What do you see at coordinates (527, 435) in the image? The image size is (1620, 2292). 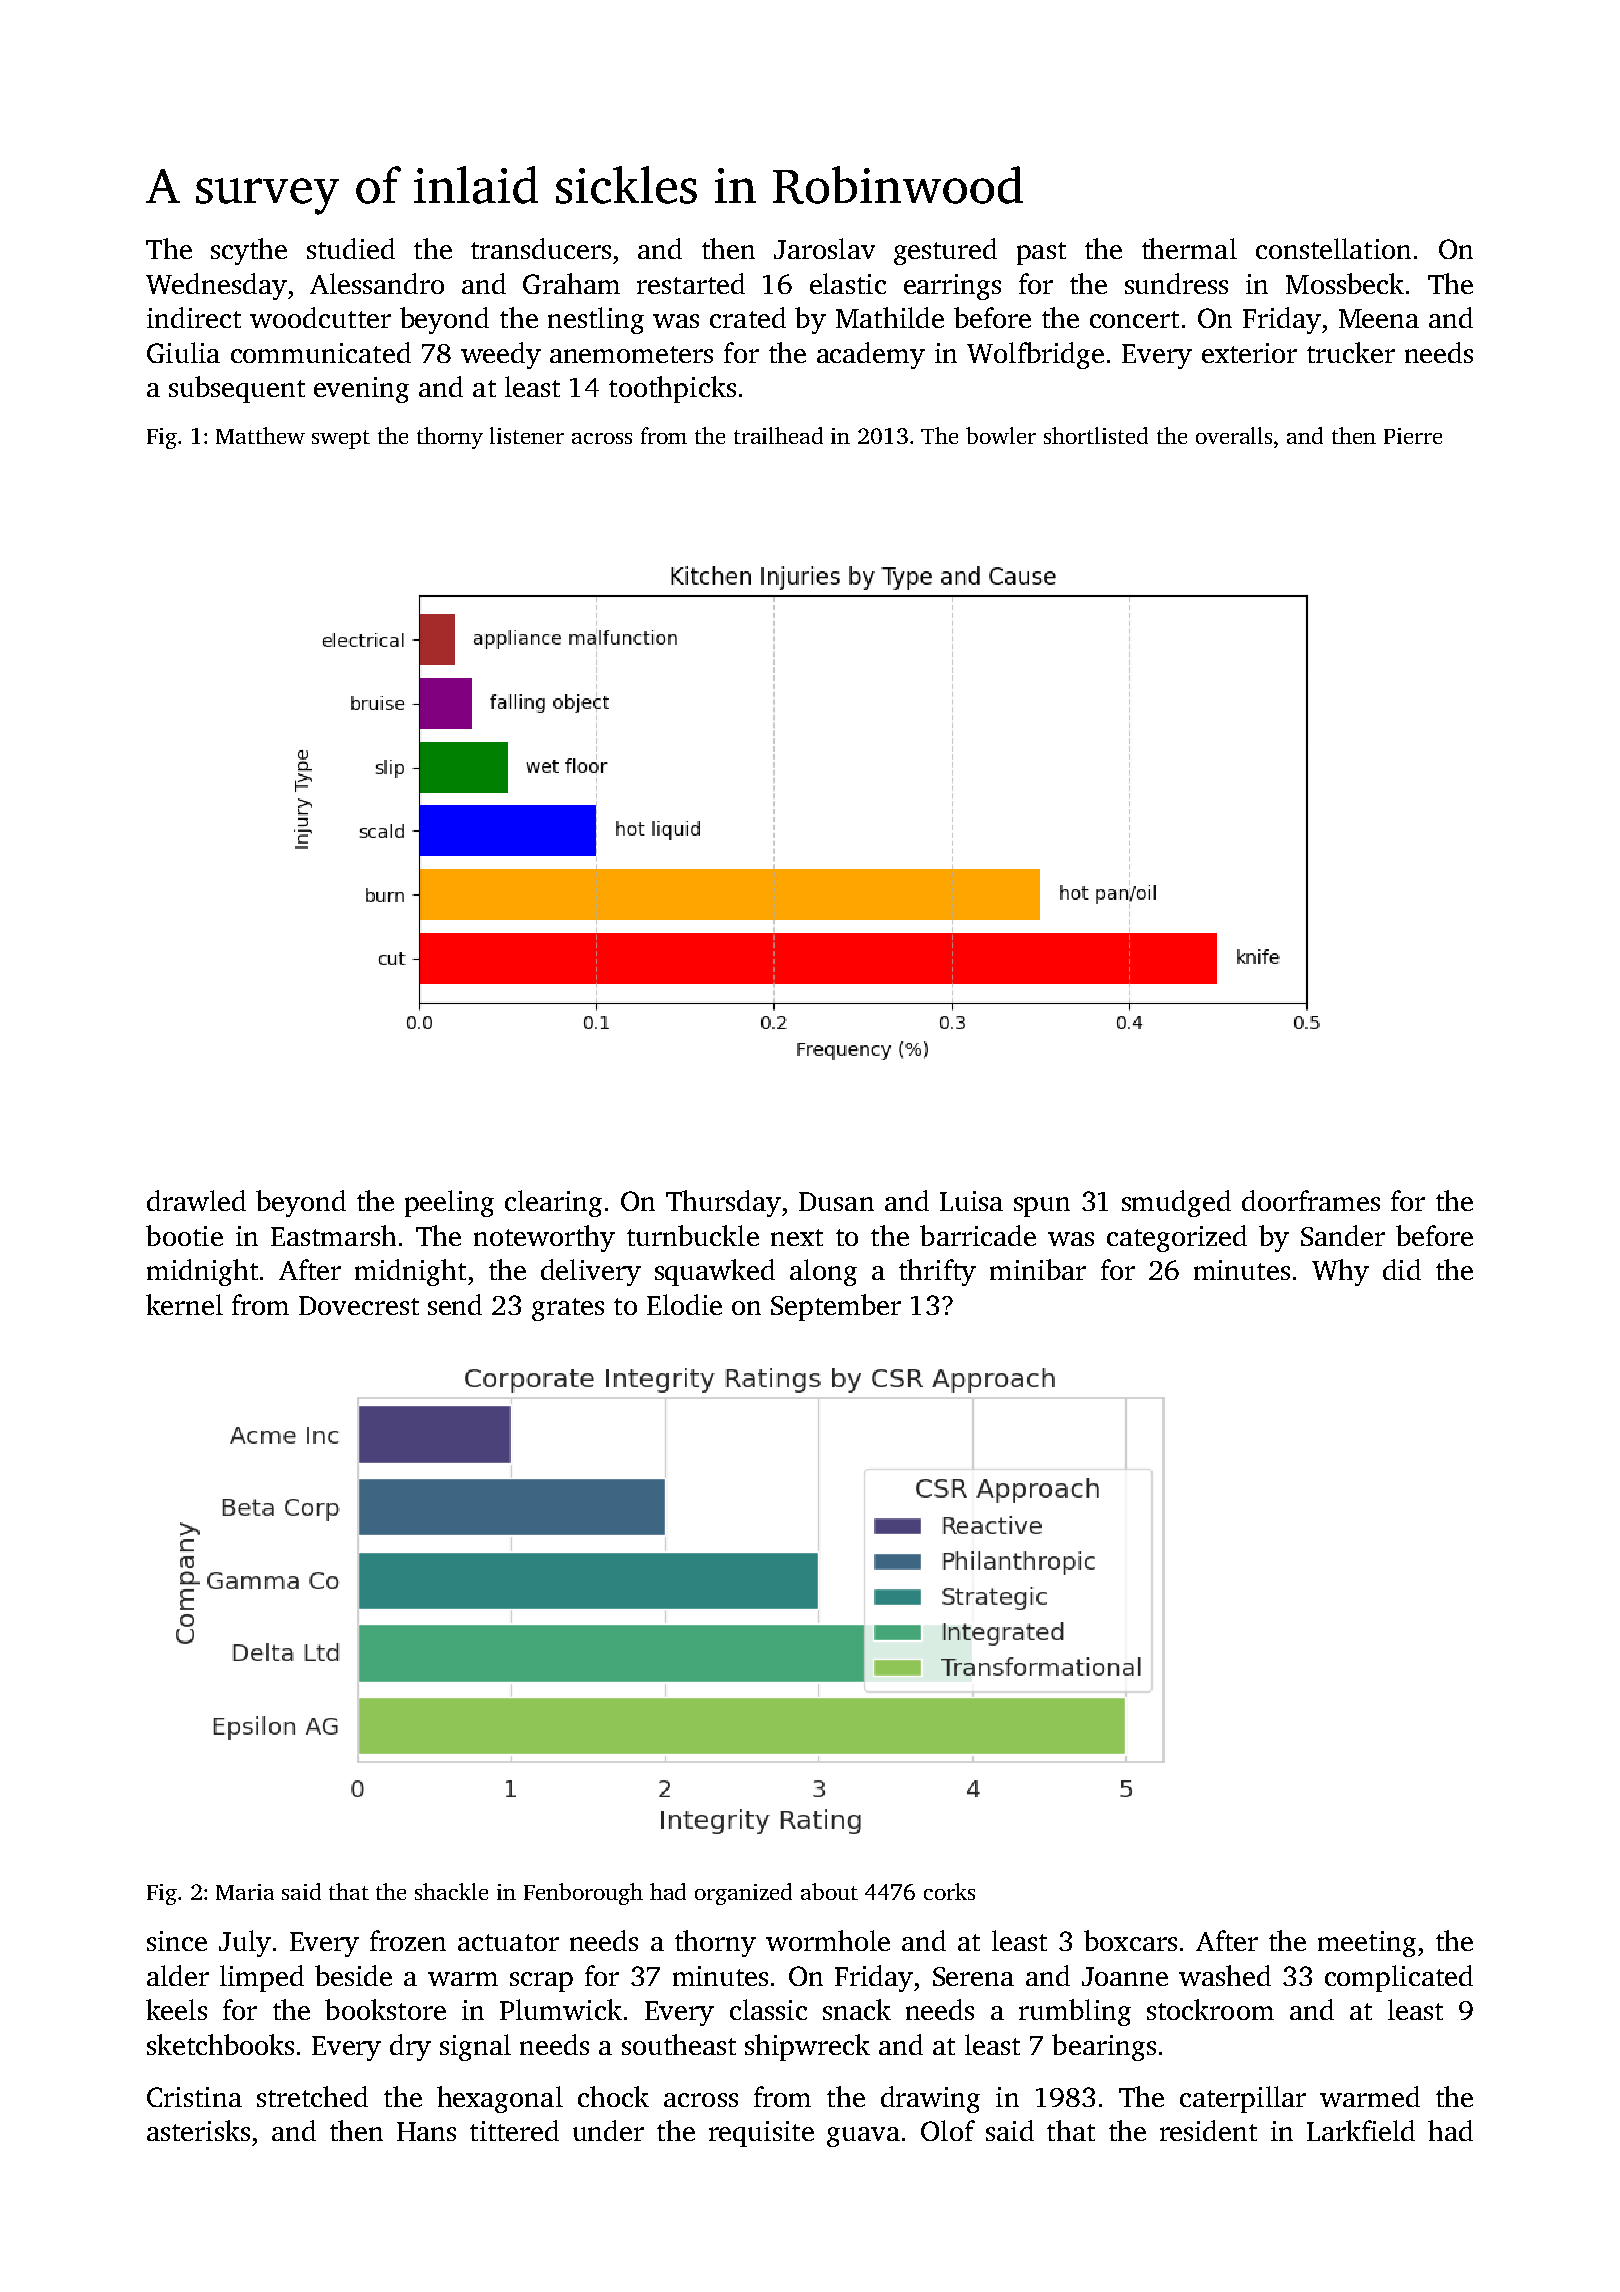 I see `listener` at bounding box center [527, 435].
